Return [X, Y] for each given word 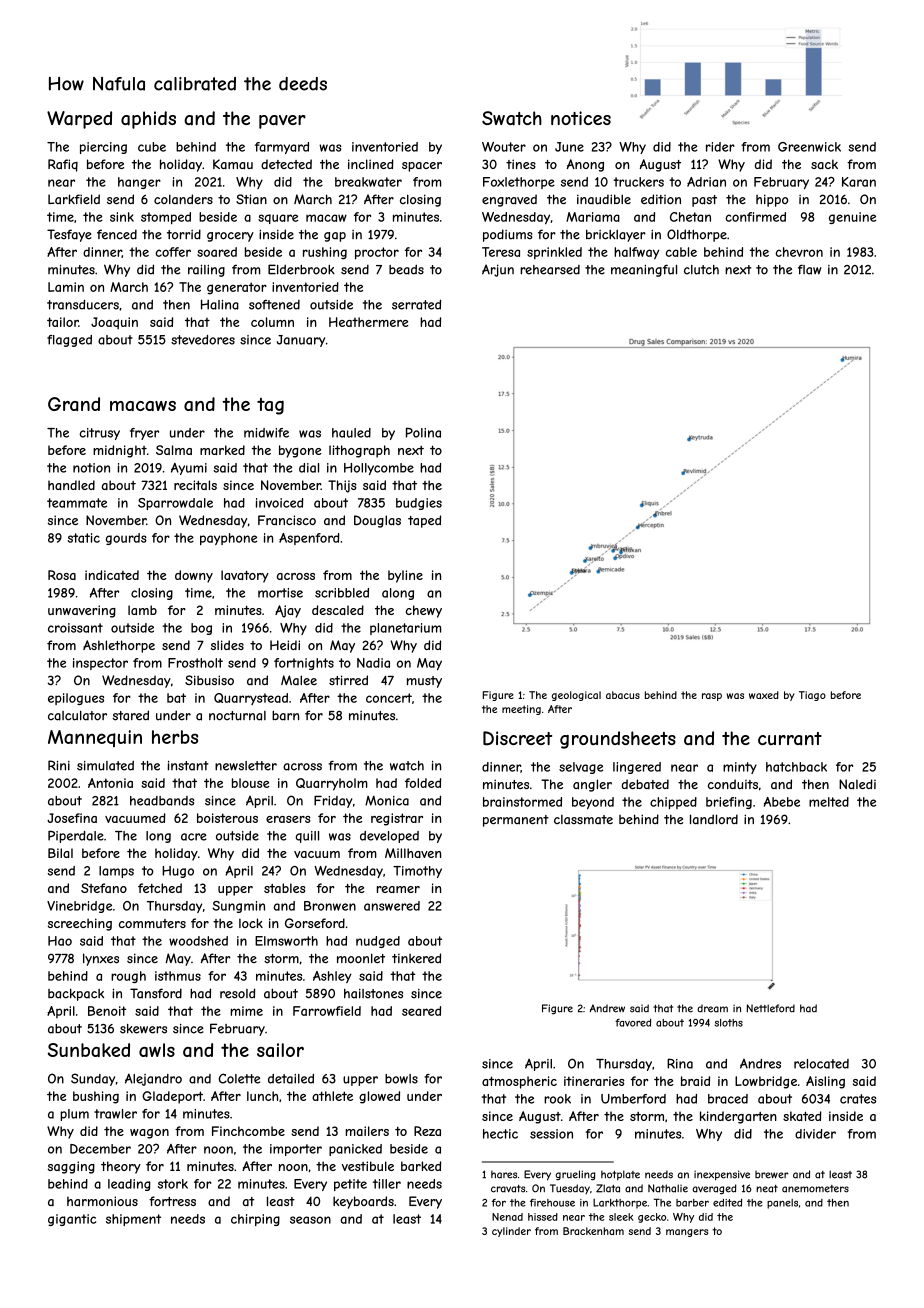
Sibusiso [209, 680]
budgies [419, 504]
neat [767, 1189]
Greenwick [809, 147]
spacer [422, 167]
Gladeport [172, 1097]
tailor [63, 322]
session [551, 1134]
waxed [764, 695]
